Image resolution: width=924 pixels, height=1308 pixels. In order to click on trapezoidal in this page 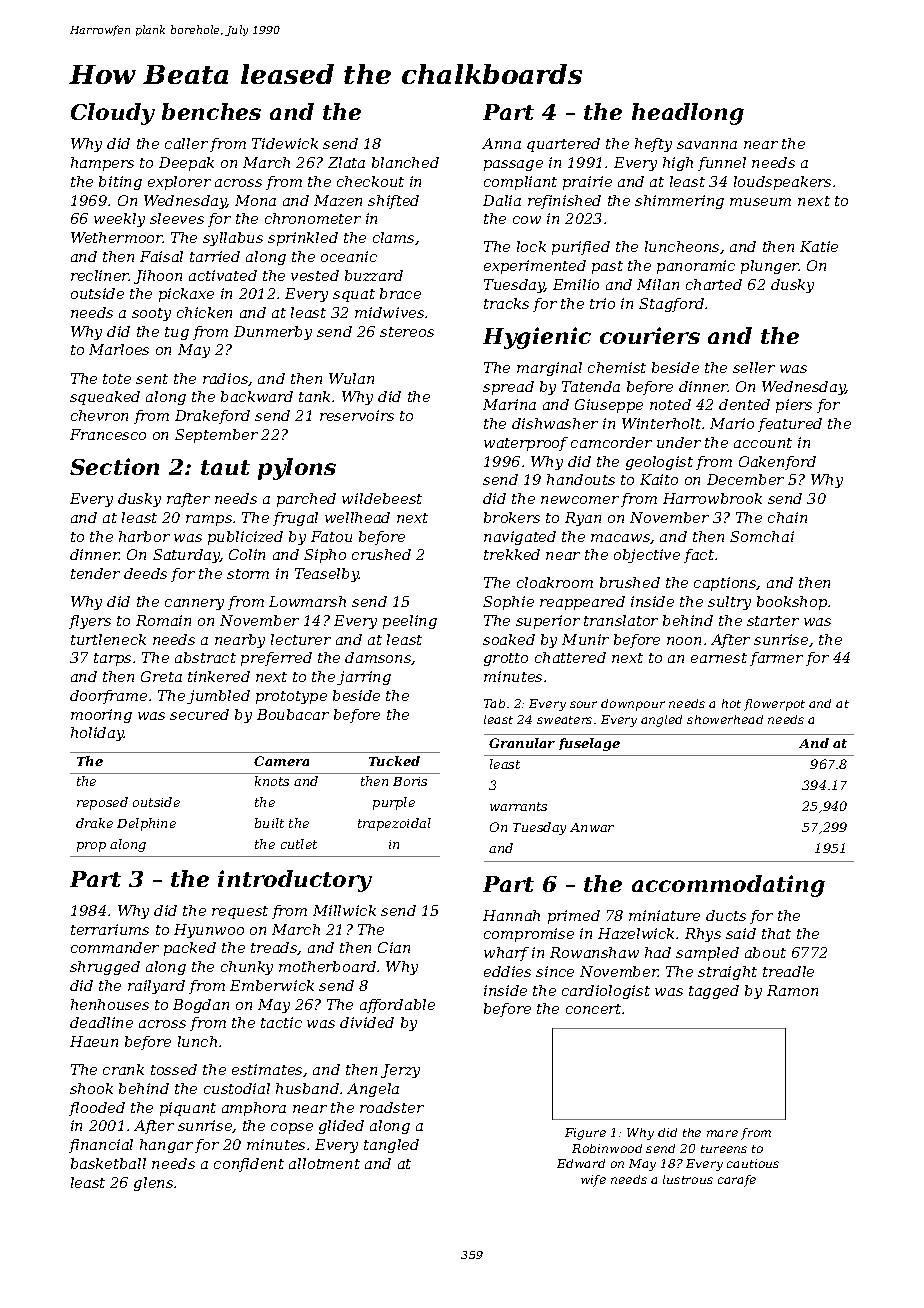, I will do `click(394, 824)`.
